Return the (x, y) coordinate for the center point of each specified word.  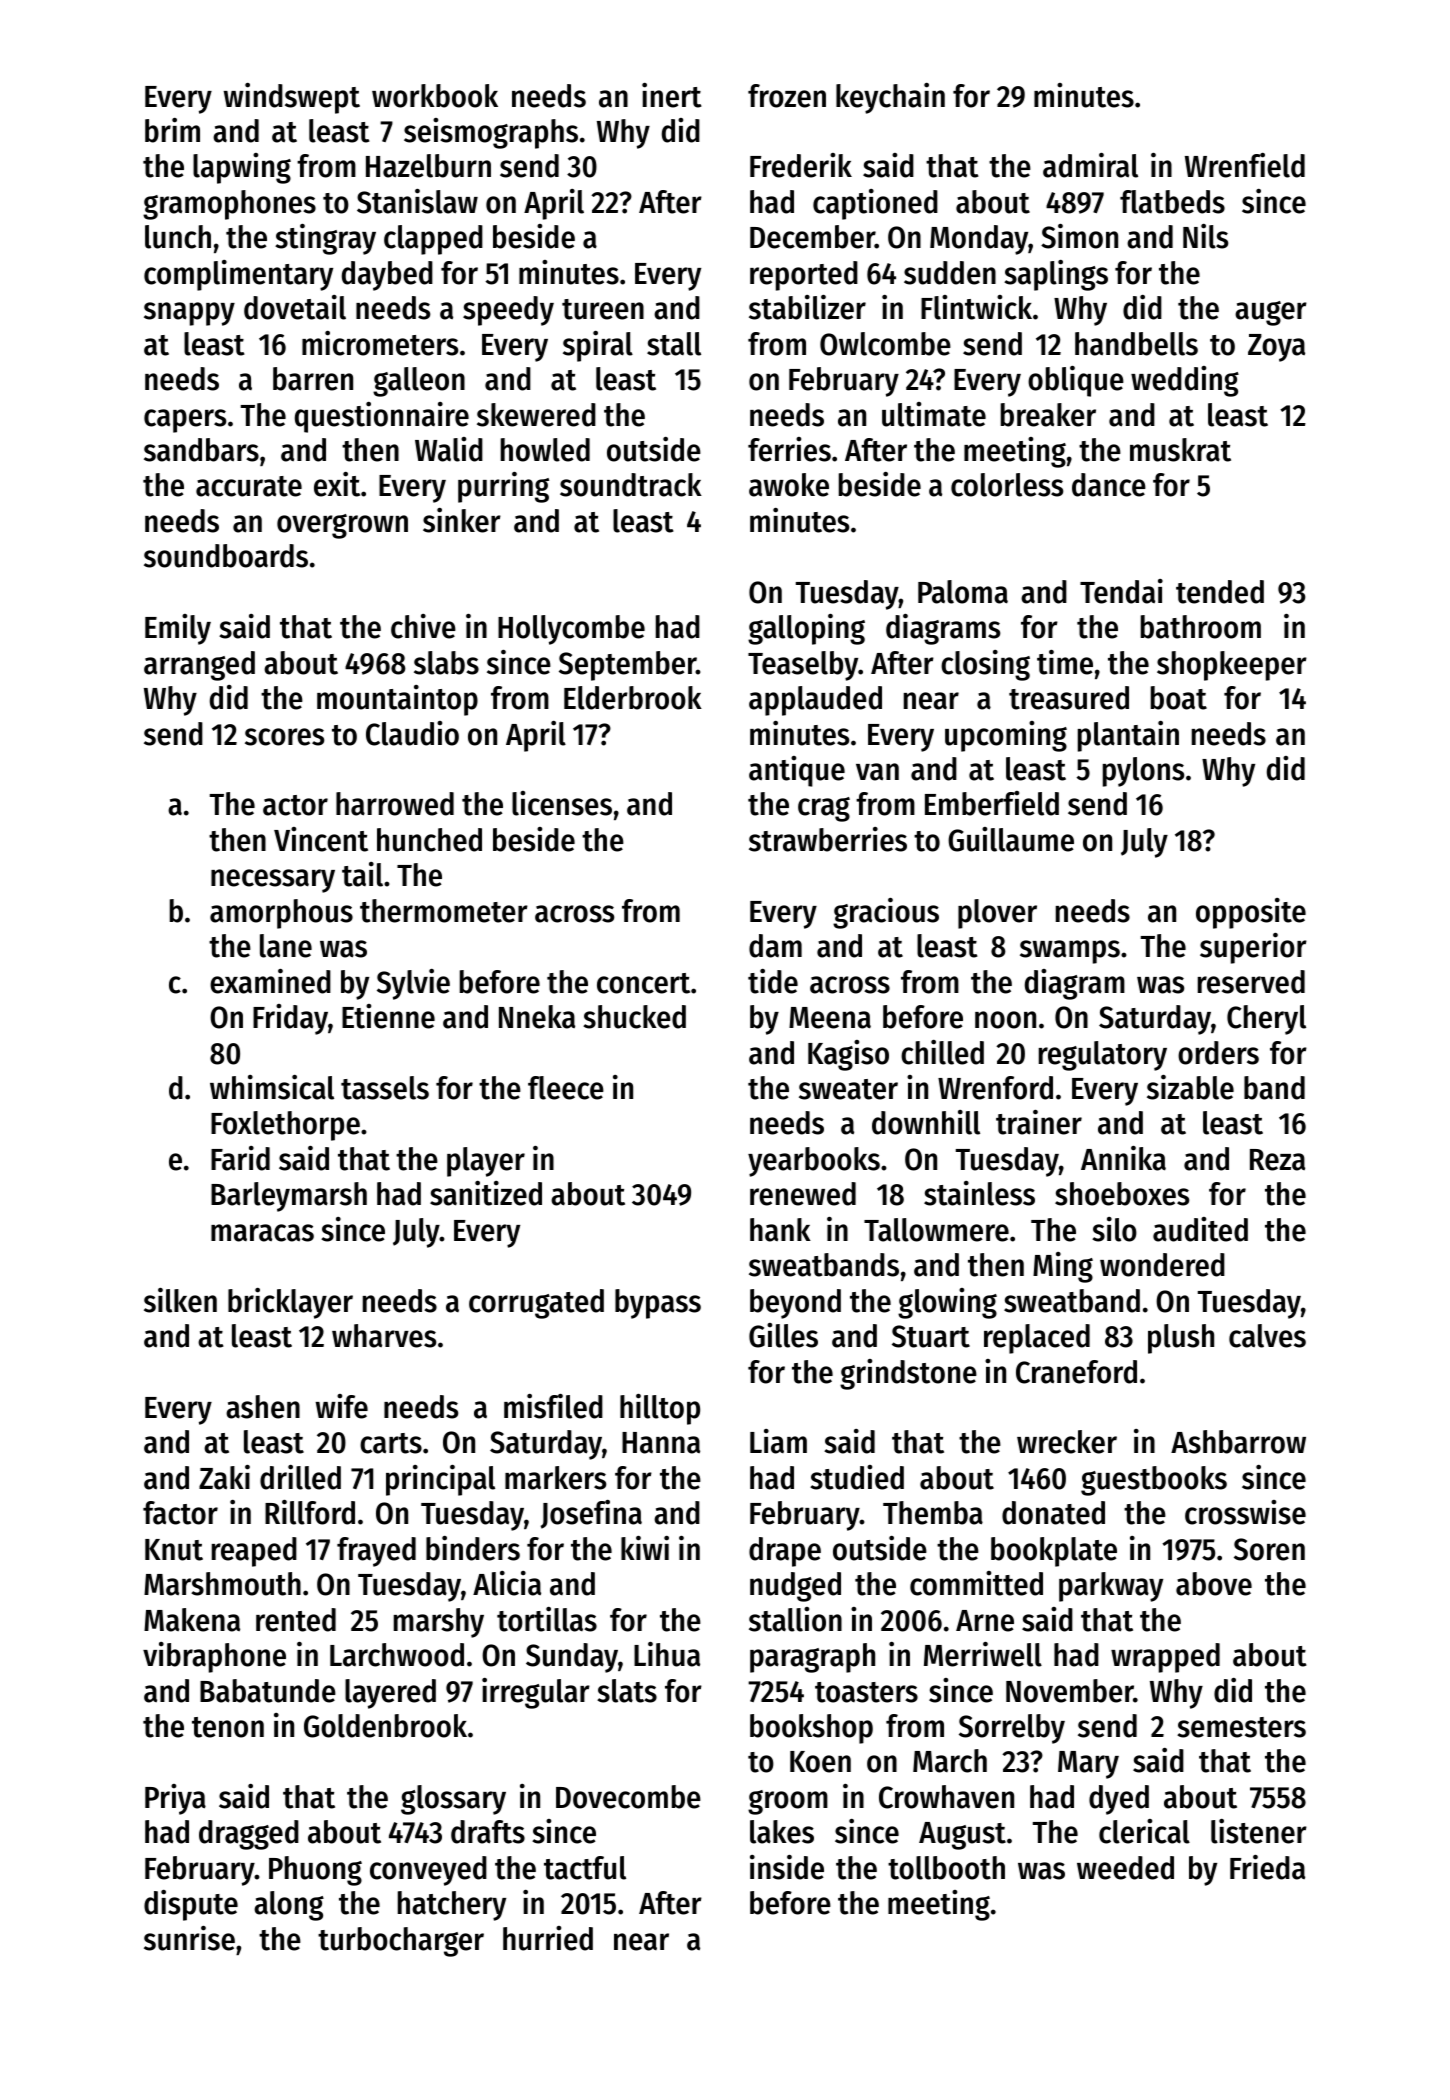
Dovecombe (628, 1797)
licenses (562, 803)
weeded (1125, 1868)
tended (1220, 592)
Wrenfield (1245, 165)
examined (270, 981)
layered (390, 1694)
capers (185, 421)
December (812, 237)
